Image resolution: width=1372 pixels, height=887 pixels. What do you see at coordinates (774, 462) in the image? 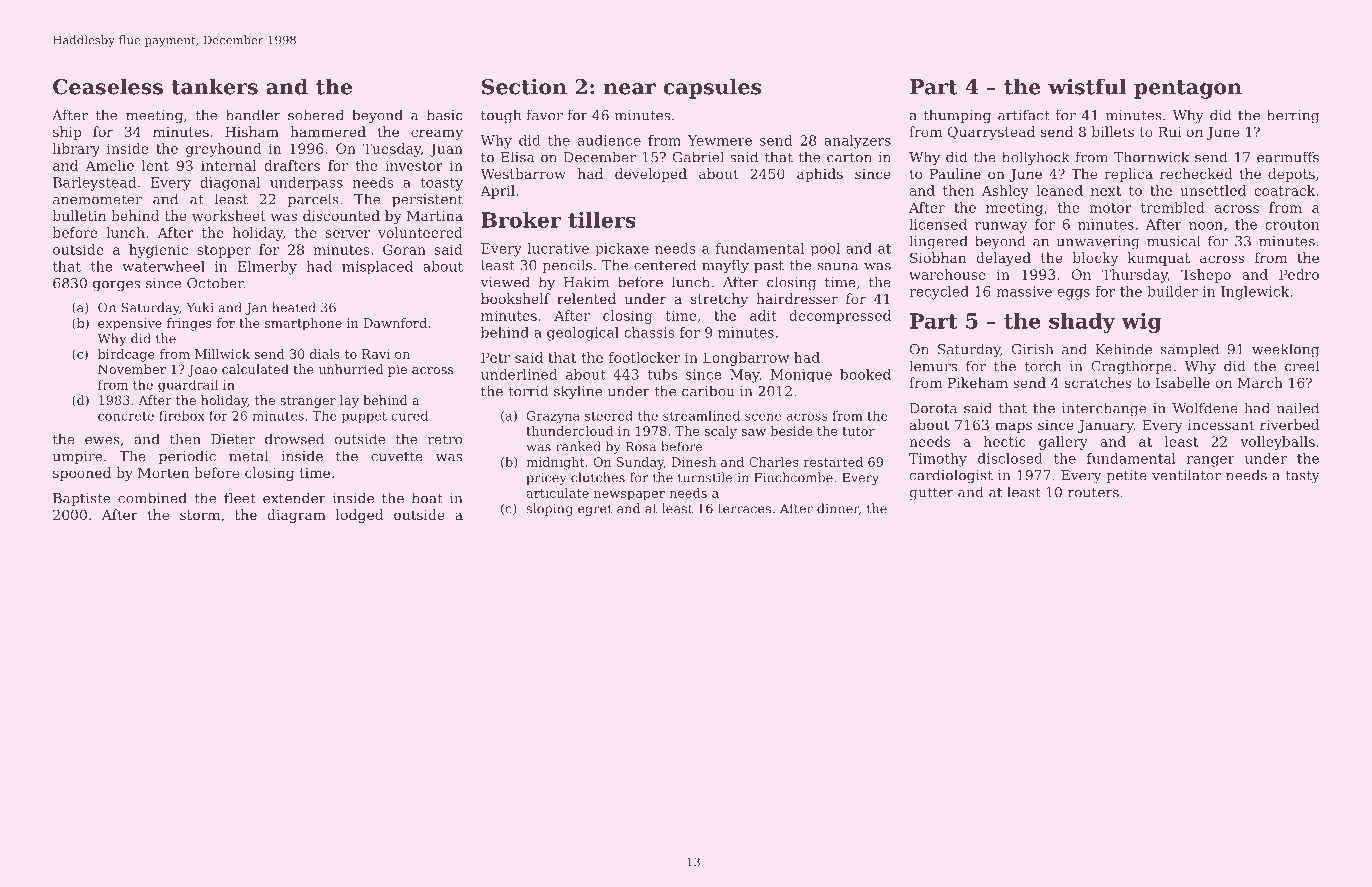
I see `Charles` at bounding box center [774, 462].
